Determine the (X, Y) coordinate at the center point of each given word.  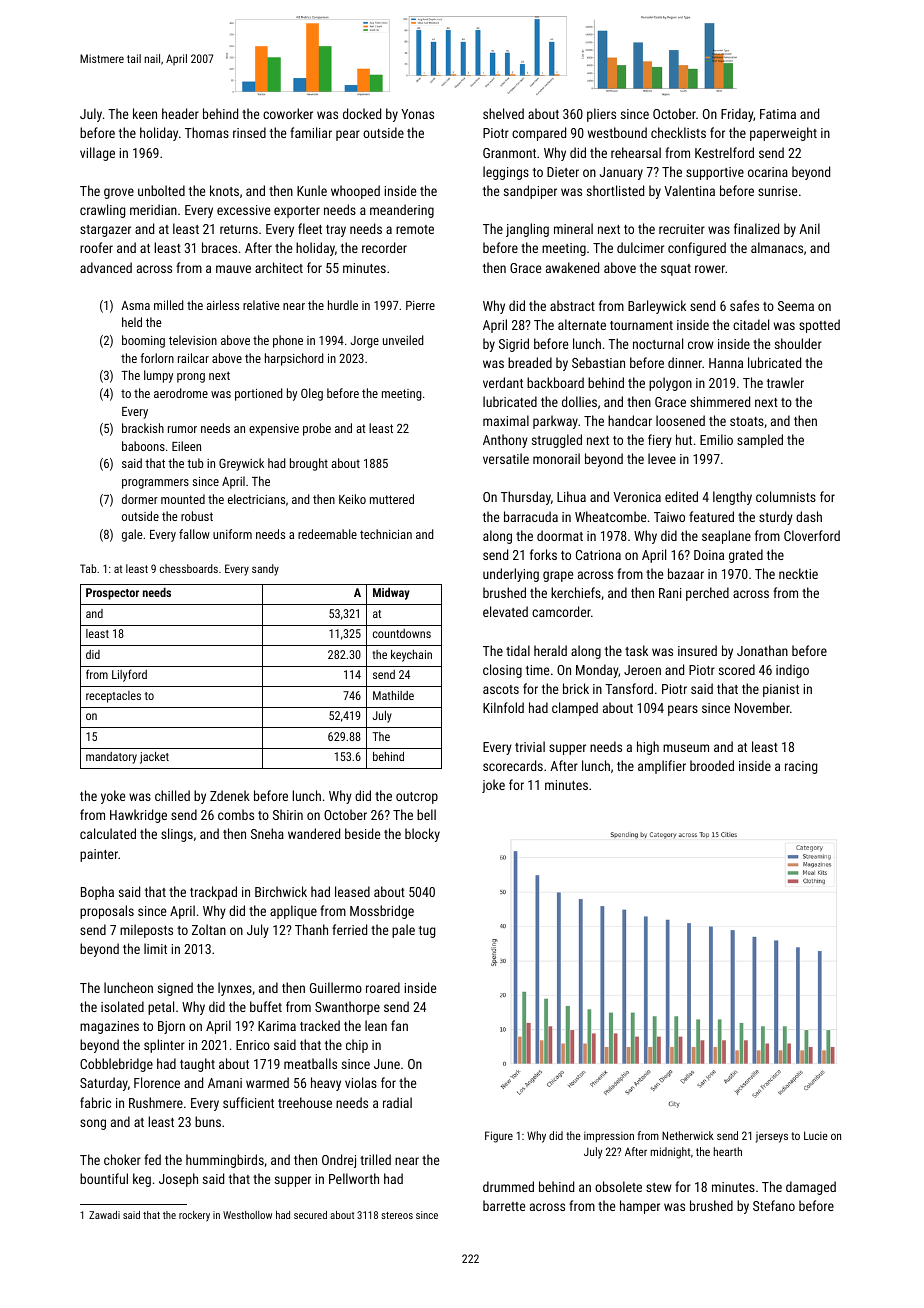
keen (145, 113)
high (648, 748)
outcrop (417, 798)
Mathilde (393, 695)
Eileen (186, 446)
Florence (157, 1082)
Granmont (509, 153)
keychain (411, 656)
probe (317, 429)
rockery (194, 1216)
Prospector (112, 594)
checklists (678, 132)
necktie (798, 573)
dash (809, 516)
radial (397, 1102)
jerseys (772, 1137)
